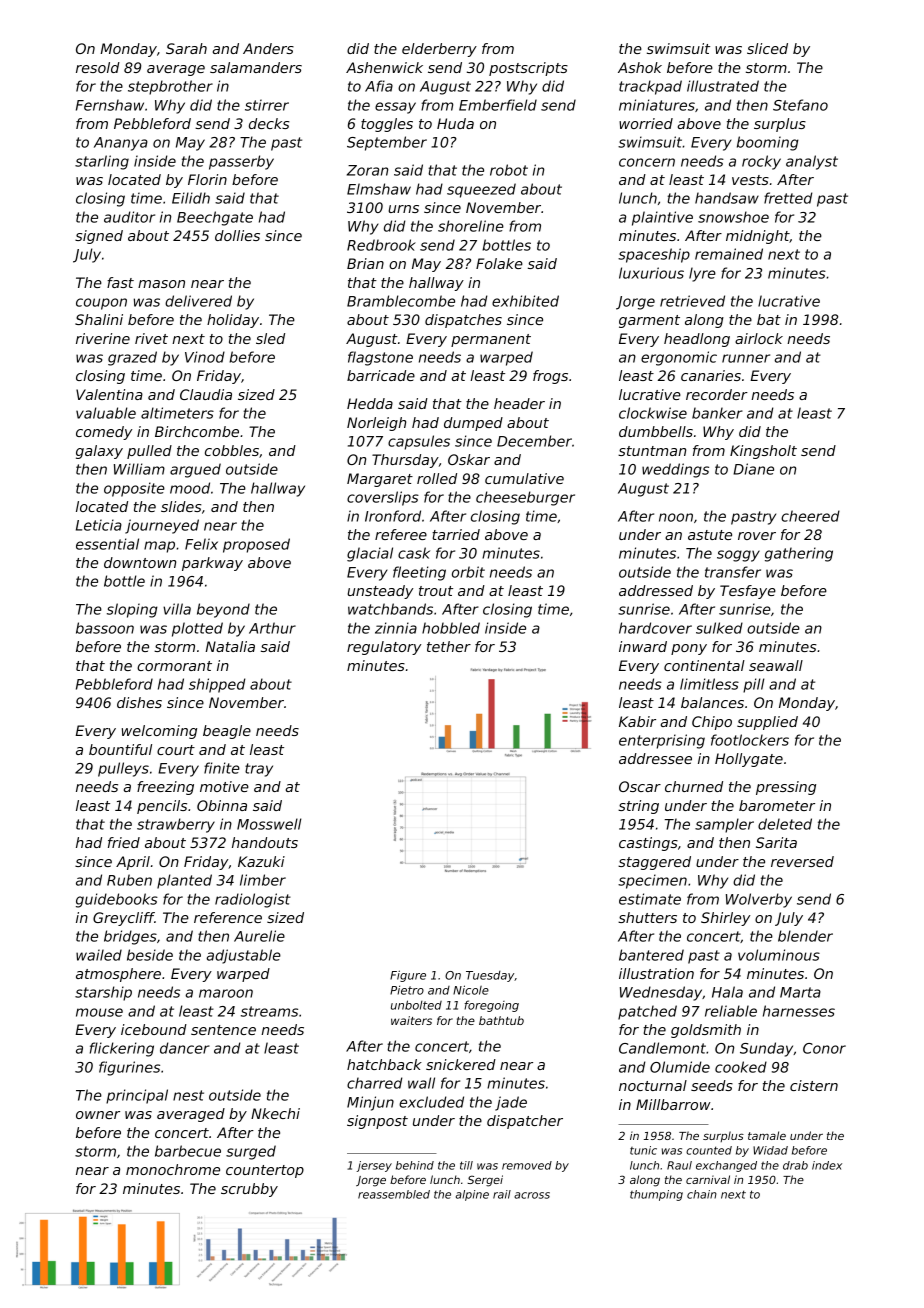  I want to click on airlock, so click(759, 338).
